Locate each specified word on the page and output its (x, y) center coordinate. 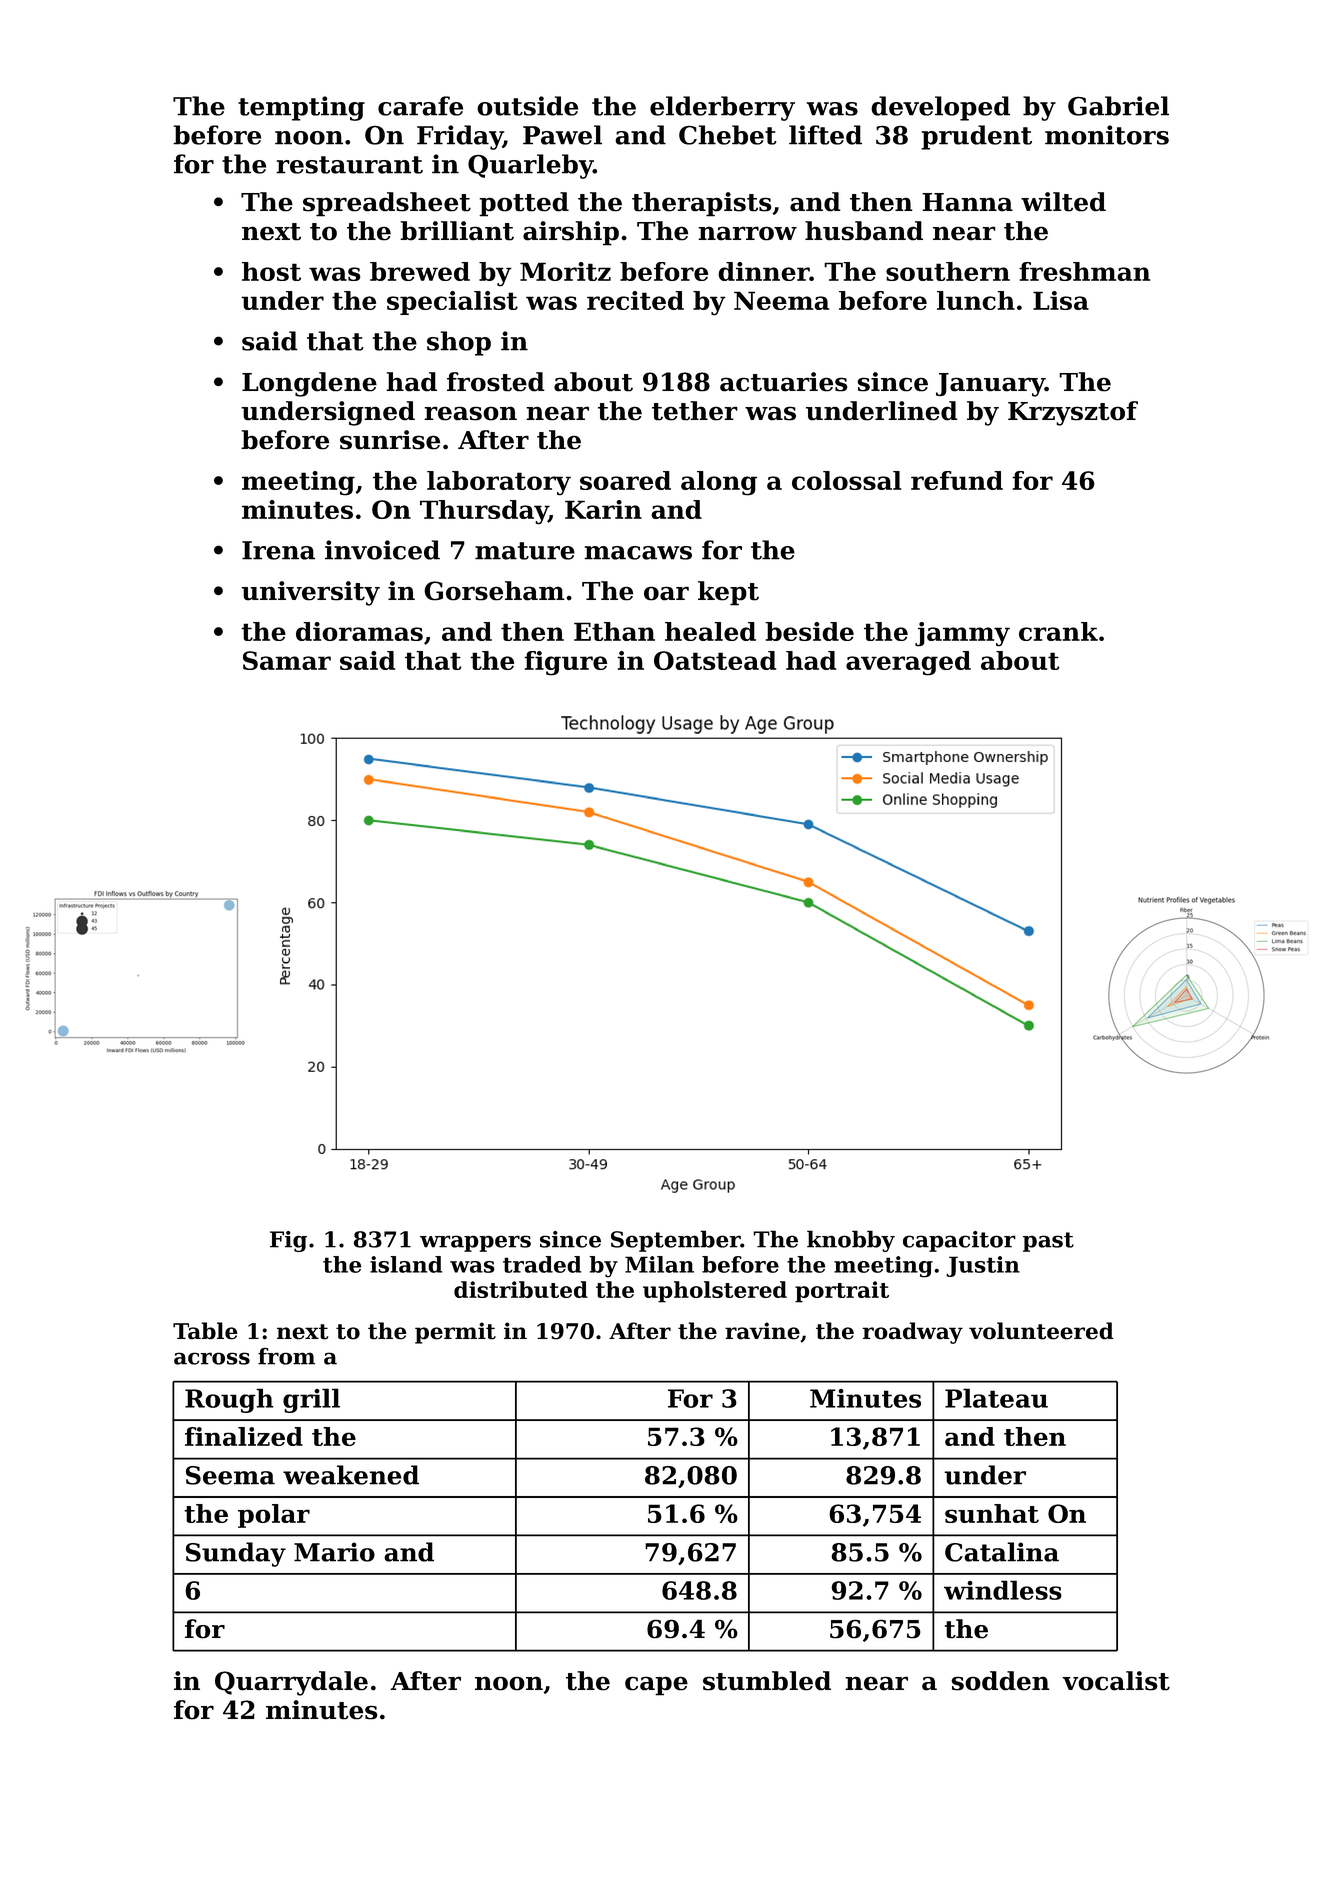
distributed (521, 1289)
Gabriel (1118, 106)
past (1048, 1242)
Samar (287, 660)
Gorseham (494, 591)
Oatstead (715, 660)
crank (1058, 631)
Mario (334, 1552)
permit (455, 1333)
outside (527, 106)
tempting (301, 108)
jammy (962, 634)
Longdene (309, 384)
